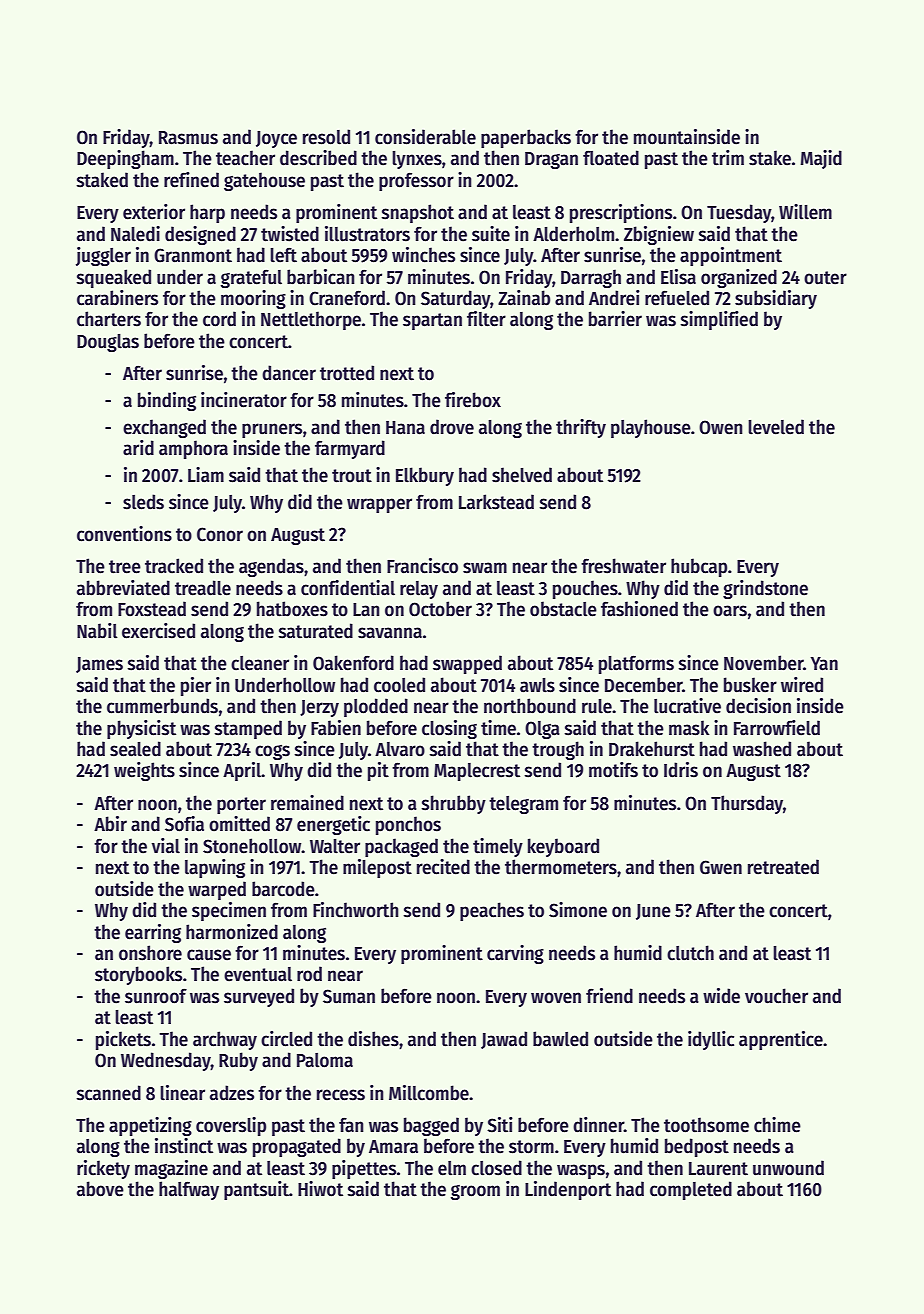 This document has width=924, height=1314. What do you see at coordinates (241, 805) in the document?
I see `porter` at bounding box center [241, 805].
